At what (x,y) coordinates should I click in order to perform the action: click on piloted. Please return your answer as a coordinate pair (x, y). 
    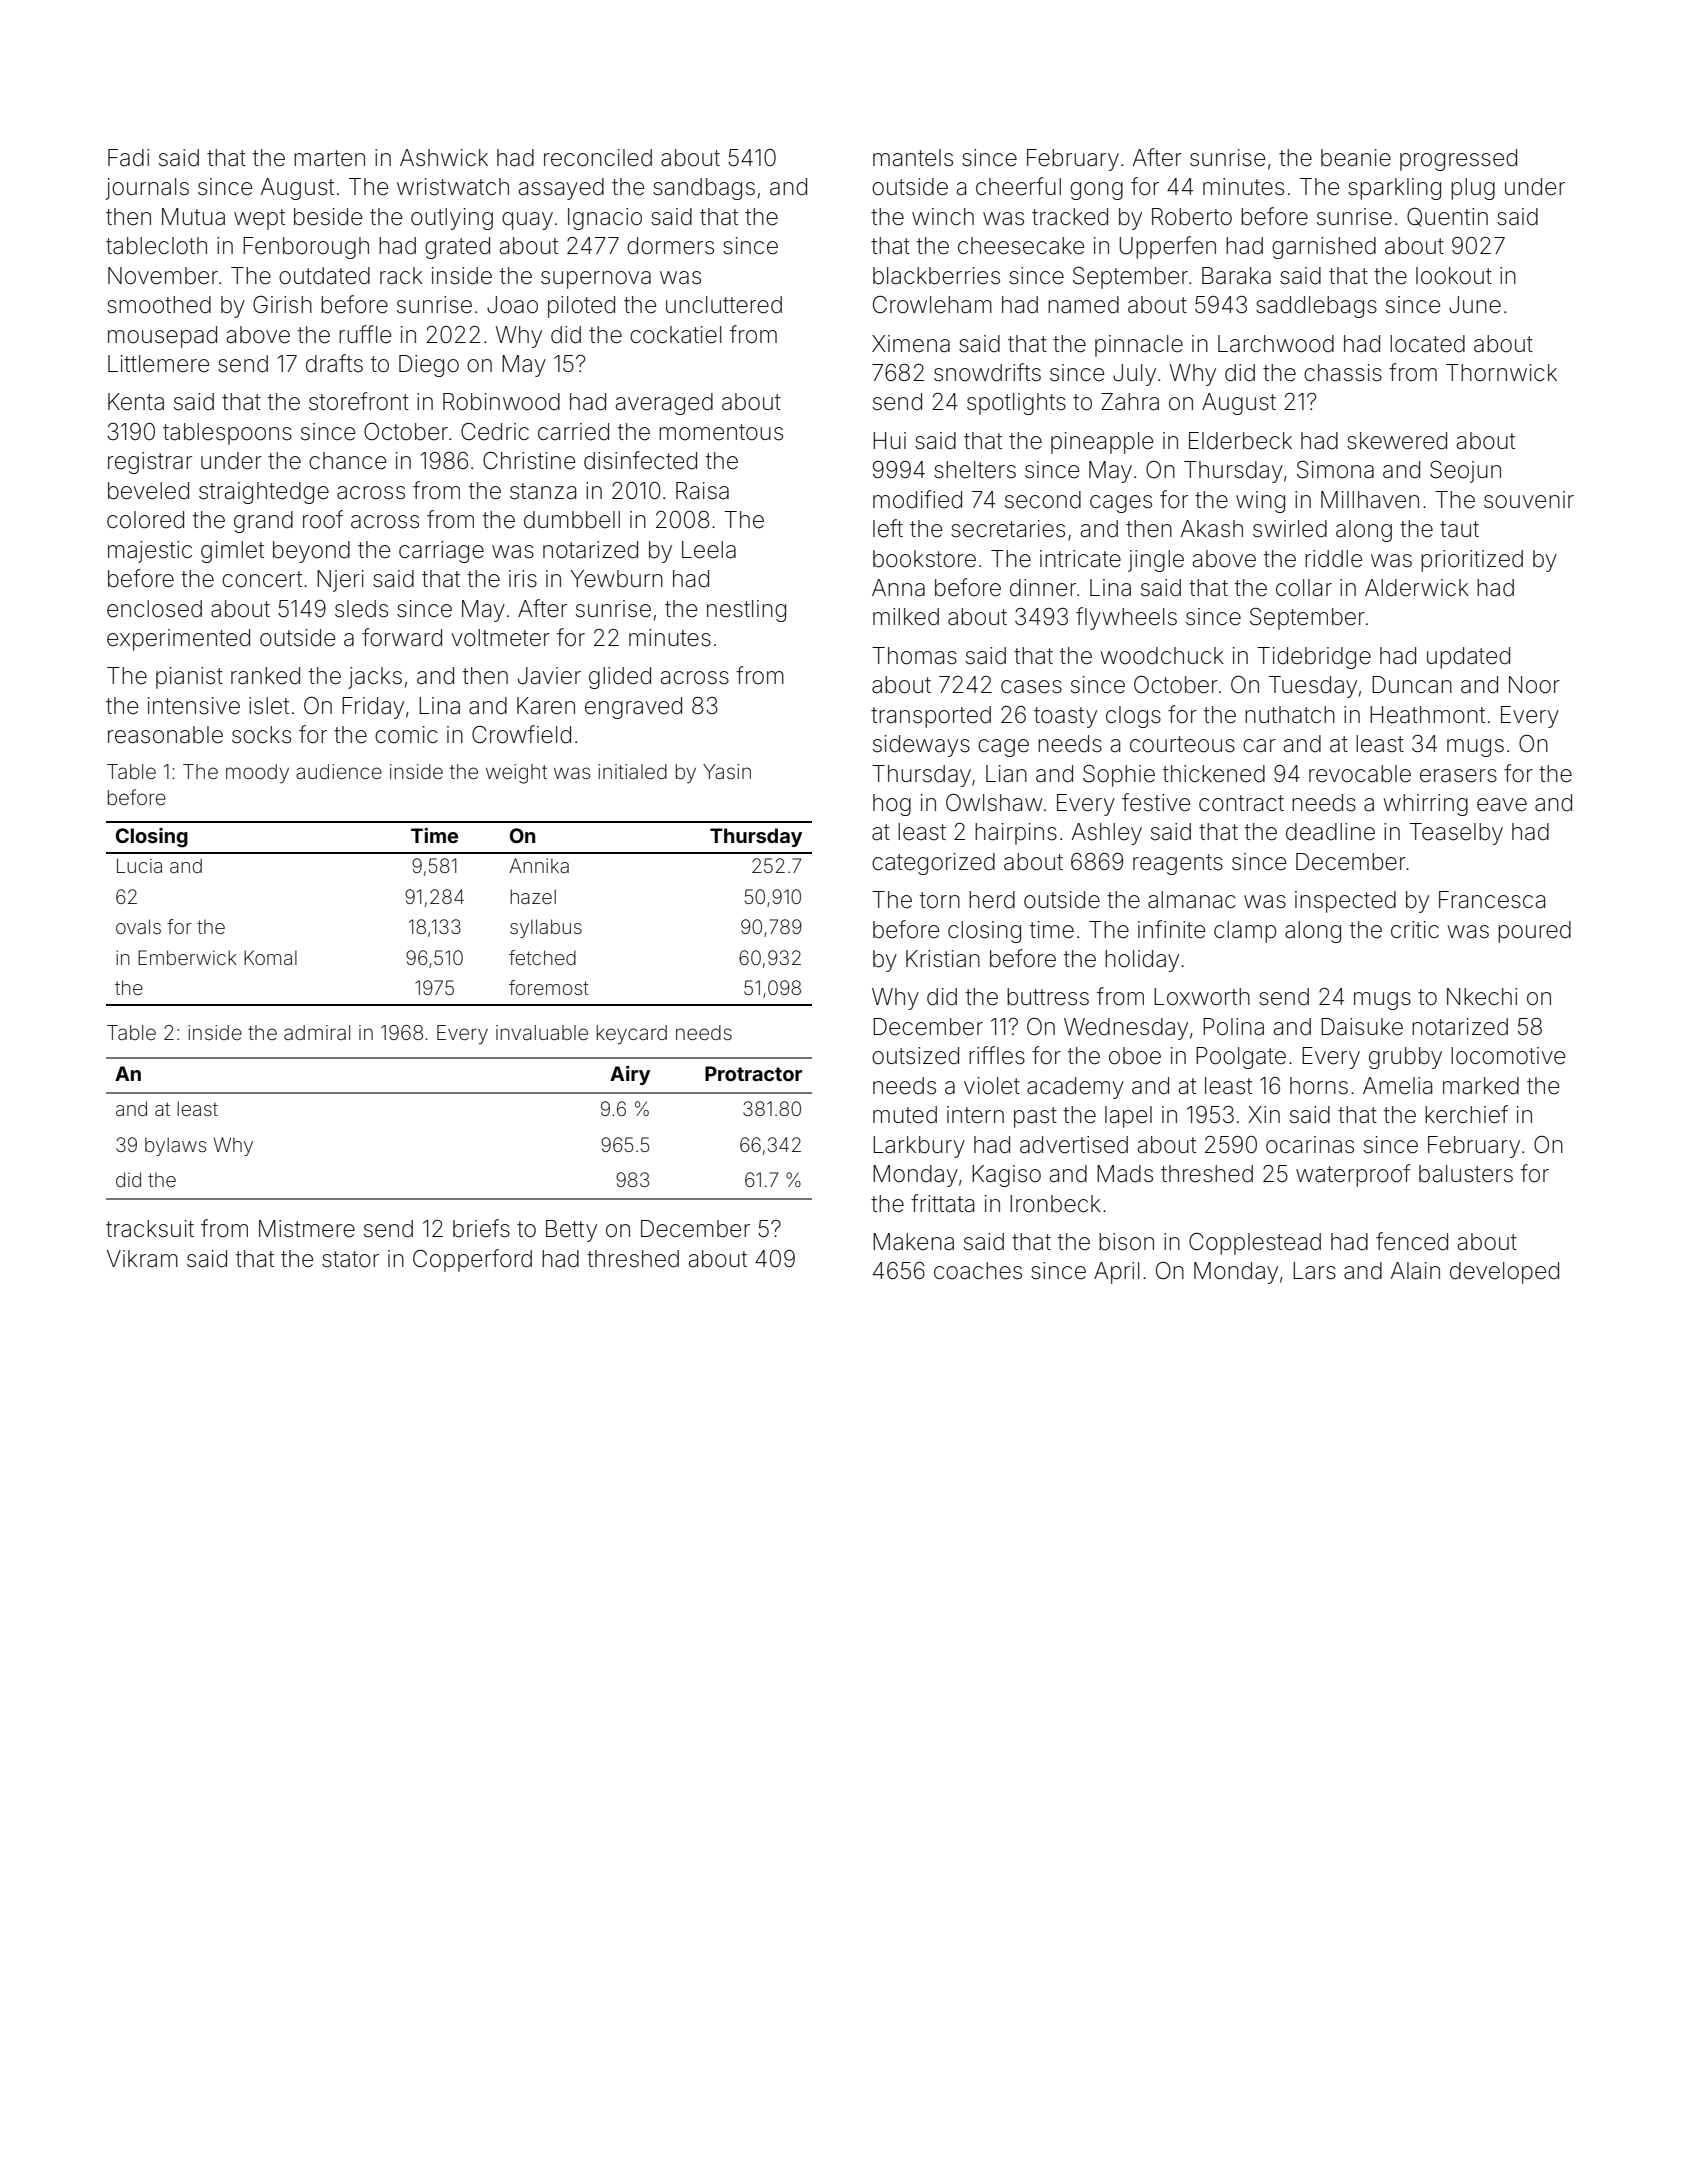
    Looking at the image, I should click on (581, 307).
